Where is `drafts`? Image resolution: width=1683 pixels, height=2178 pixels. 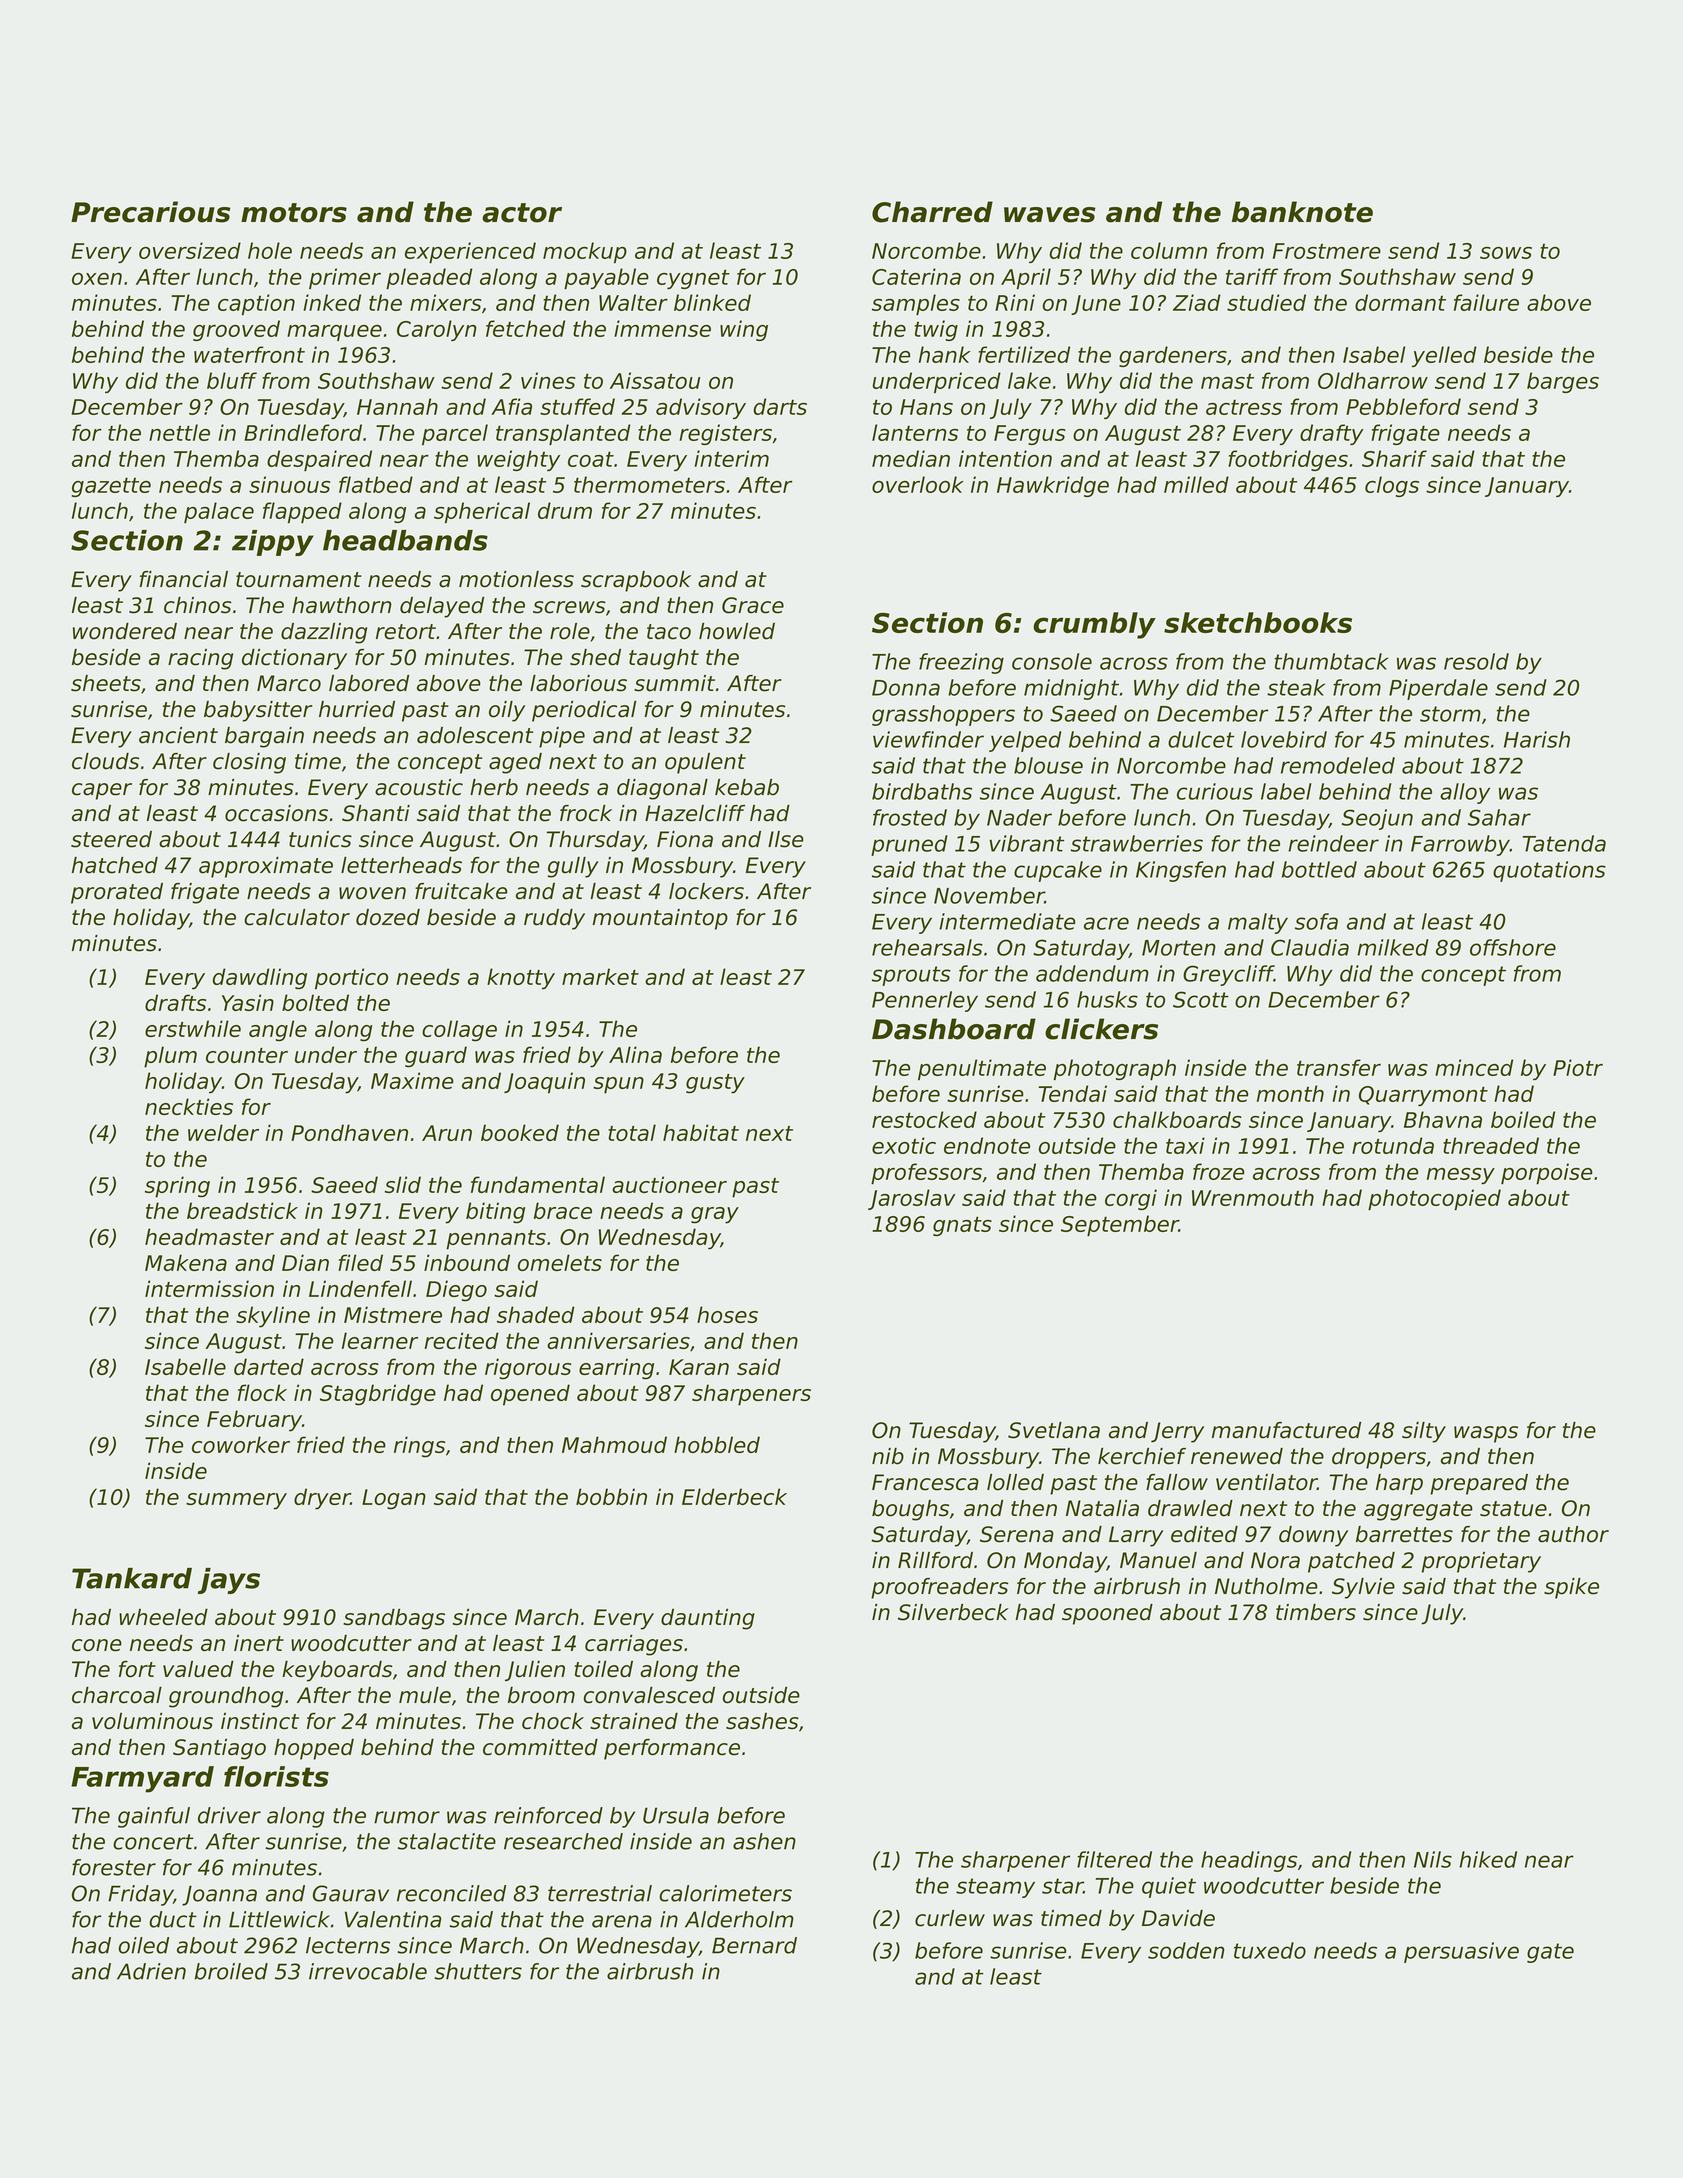 drafts is located at coordinates (175, 1002).
